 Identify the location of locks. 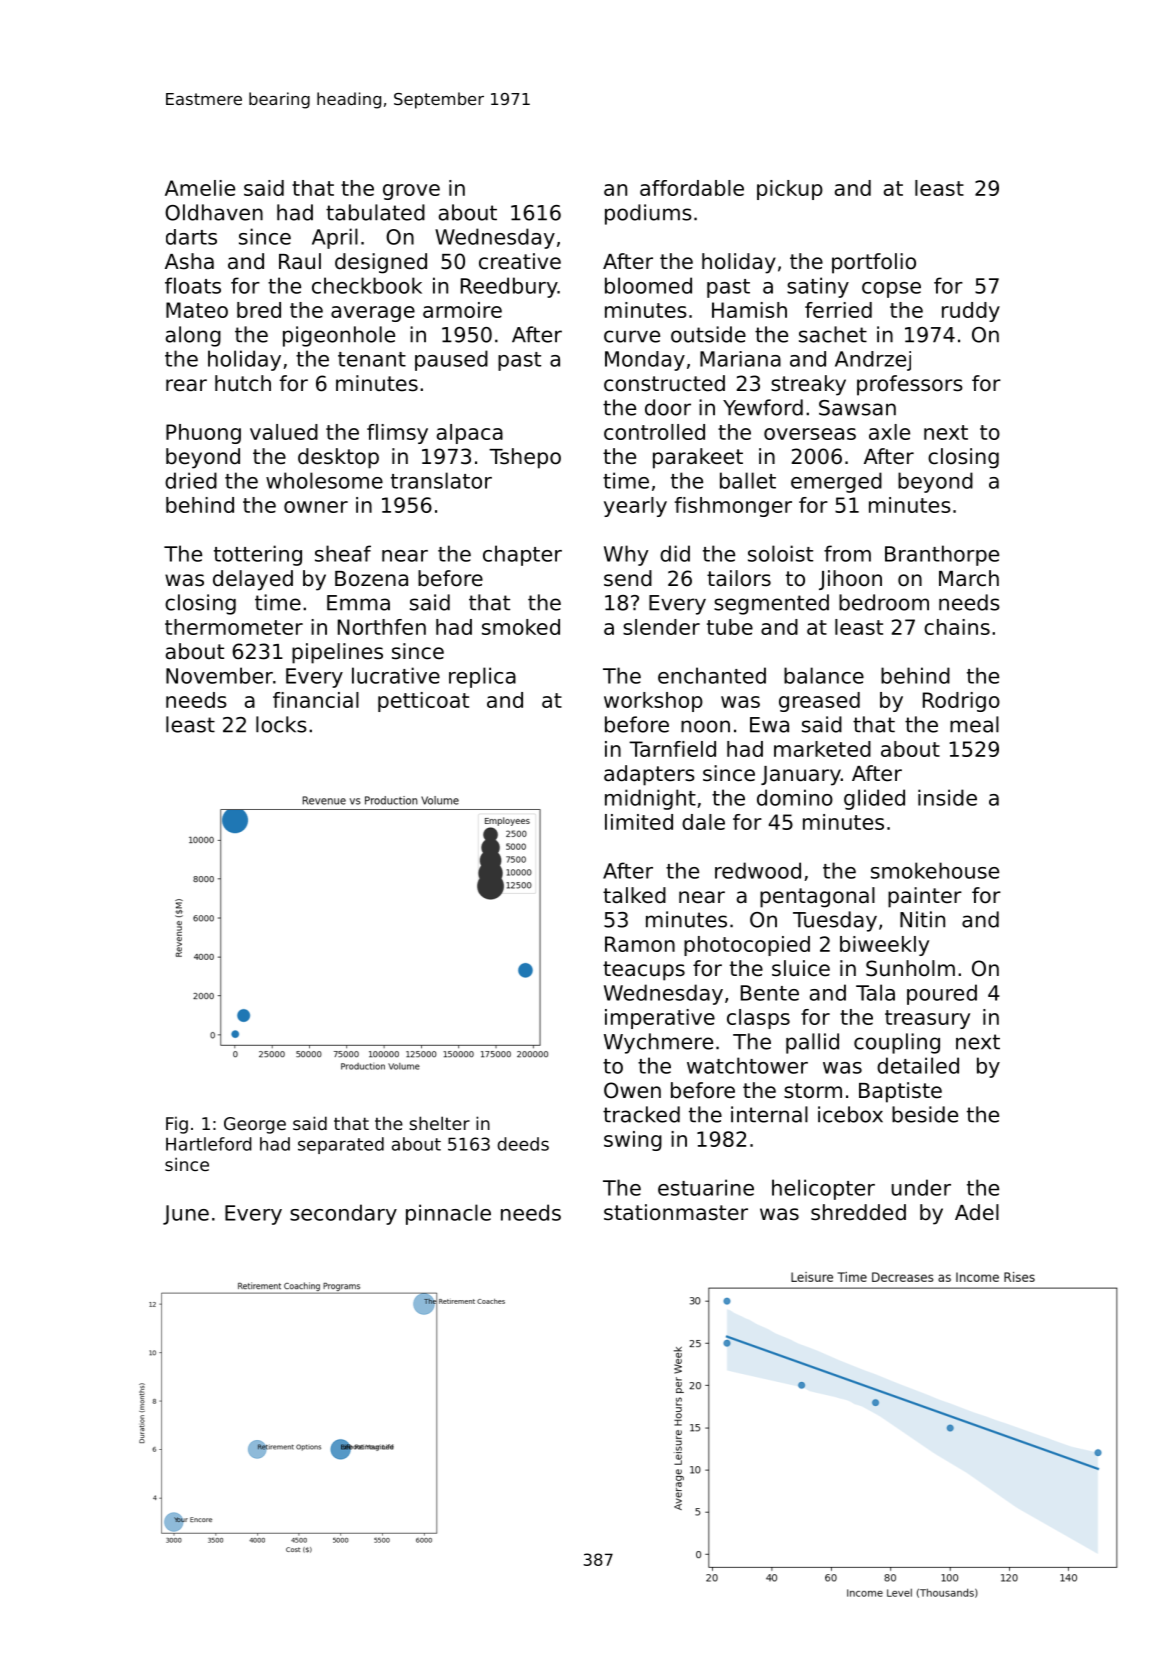
(281, 724).
